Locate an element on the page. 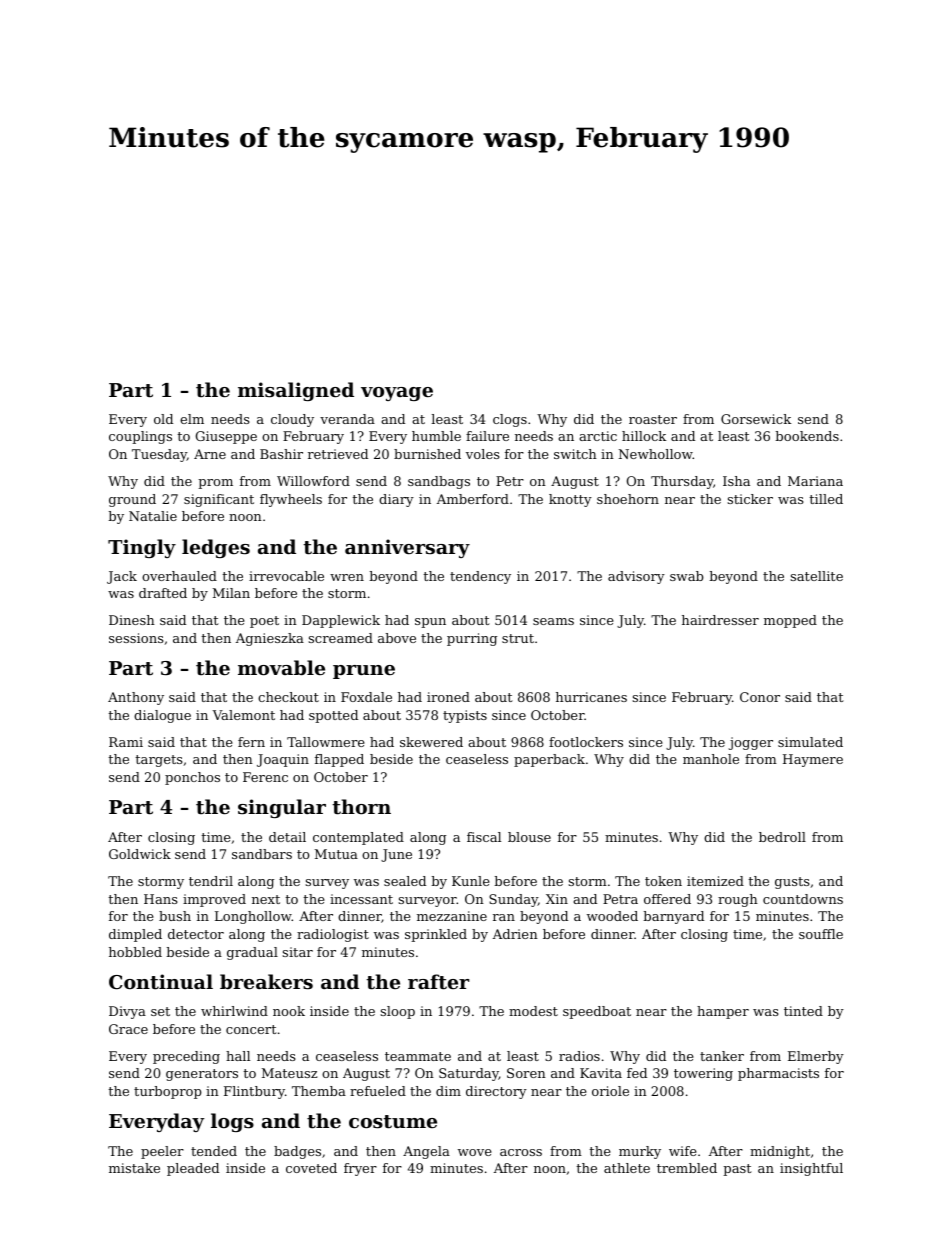  hobbled is located at coordinates (135, 952).
